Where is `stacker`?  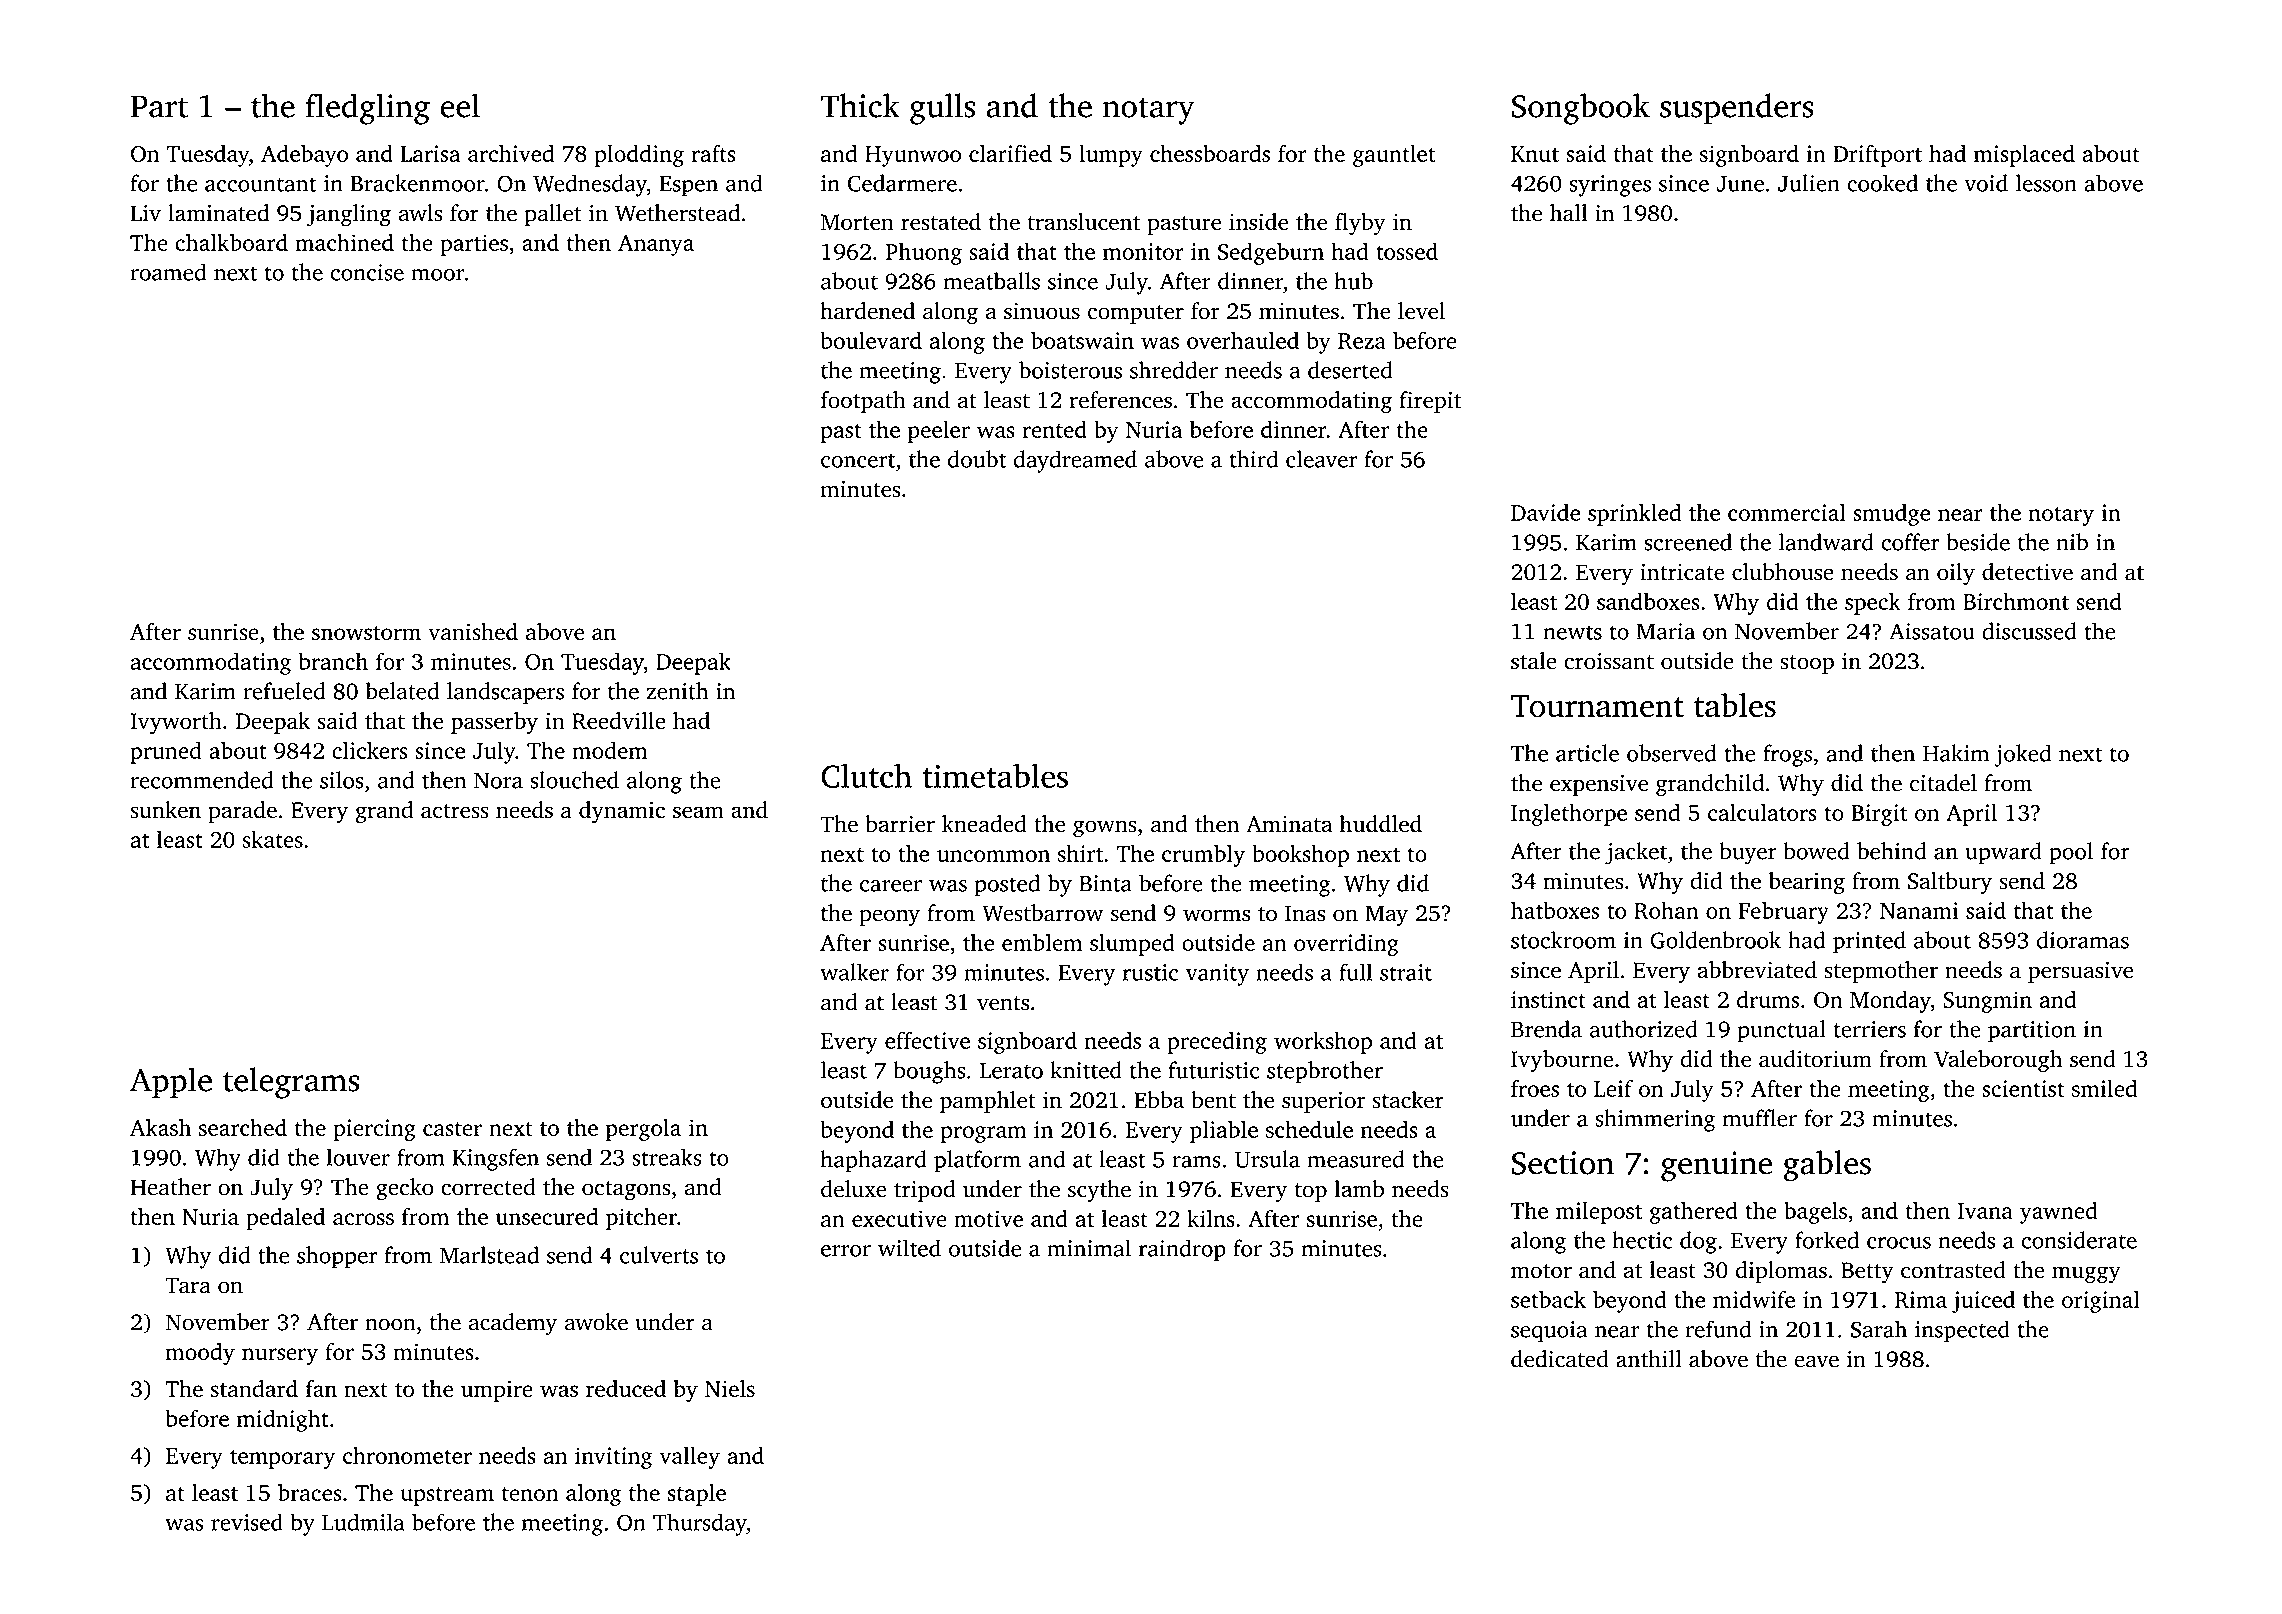
stacker is located at coordinates (1408, 1100).
